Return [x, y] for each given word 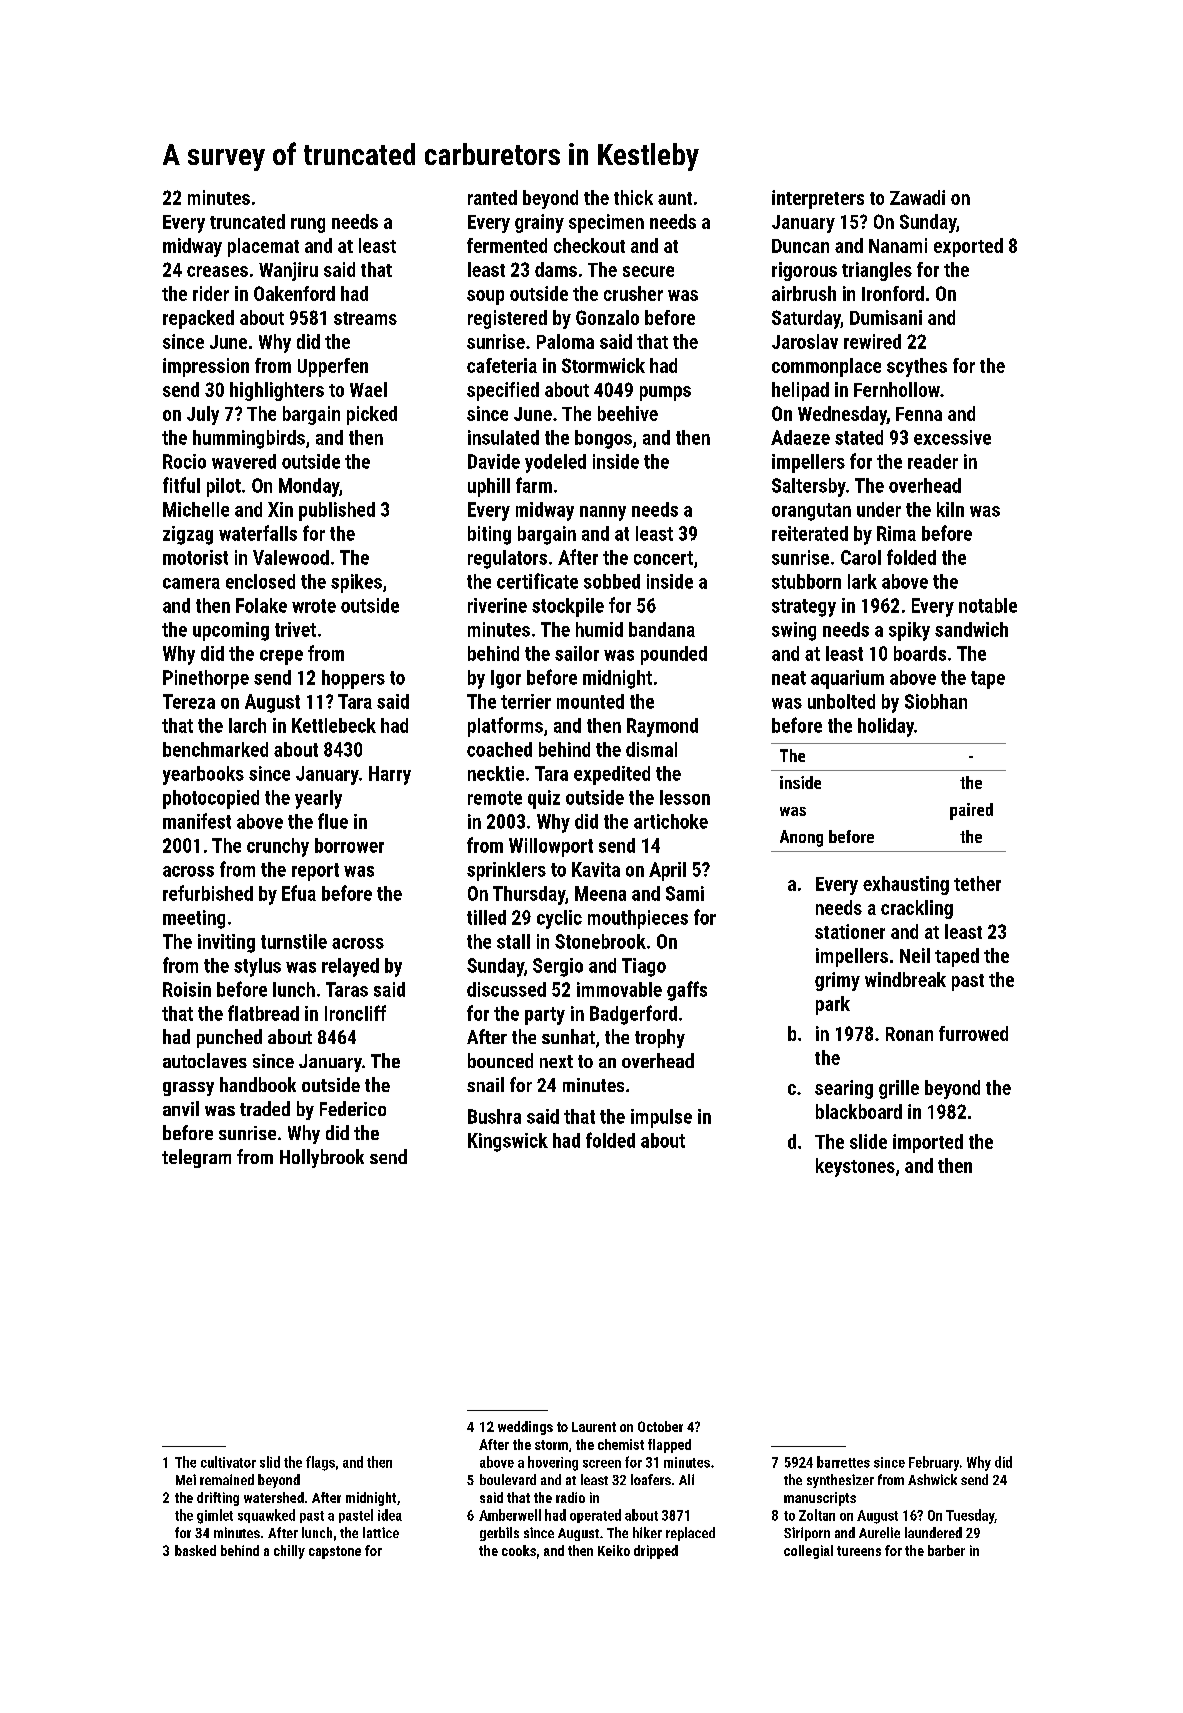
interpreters [818, 199]
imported [928, 1143]
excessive [952, 437]
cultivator [228, 1462]
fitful [181, 485]
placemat [263, 247]
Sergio [558, 967]
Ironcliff [355, 1013]
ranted [492, 197]
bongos [603, 439]
